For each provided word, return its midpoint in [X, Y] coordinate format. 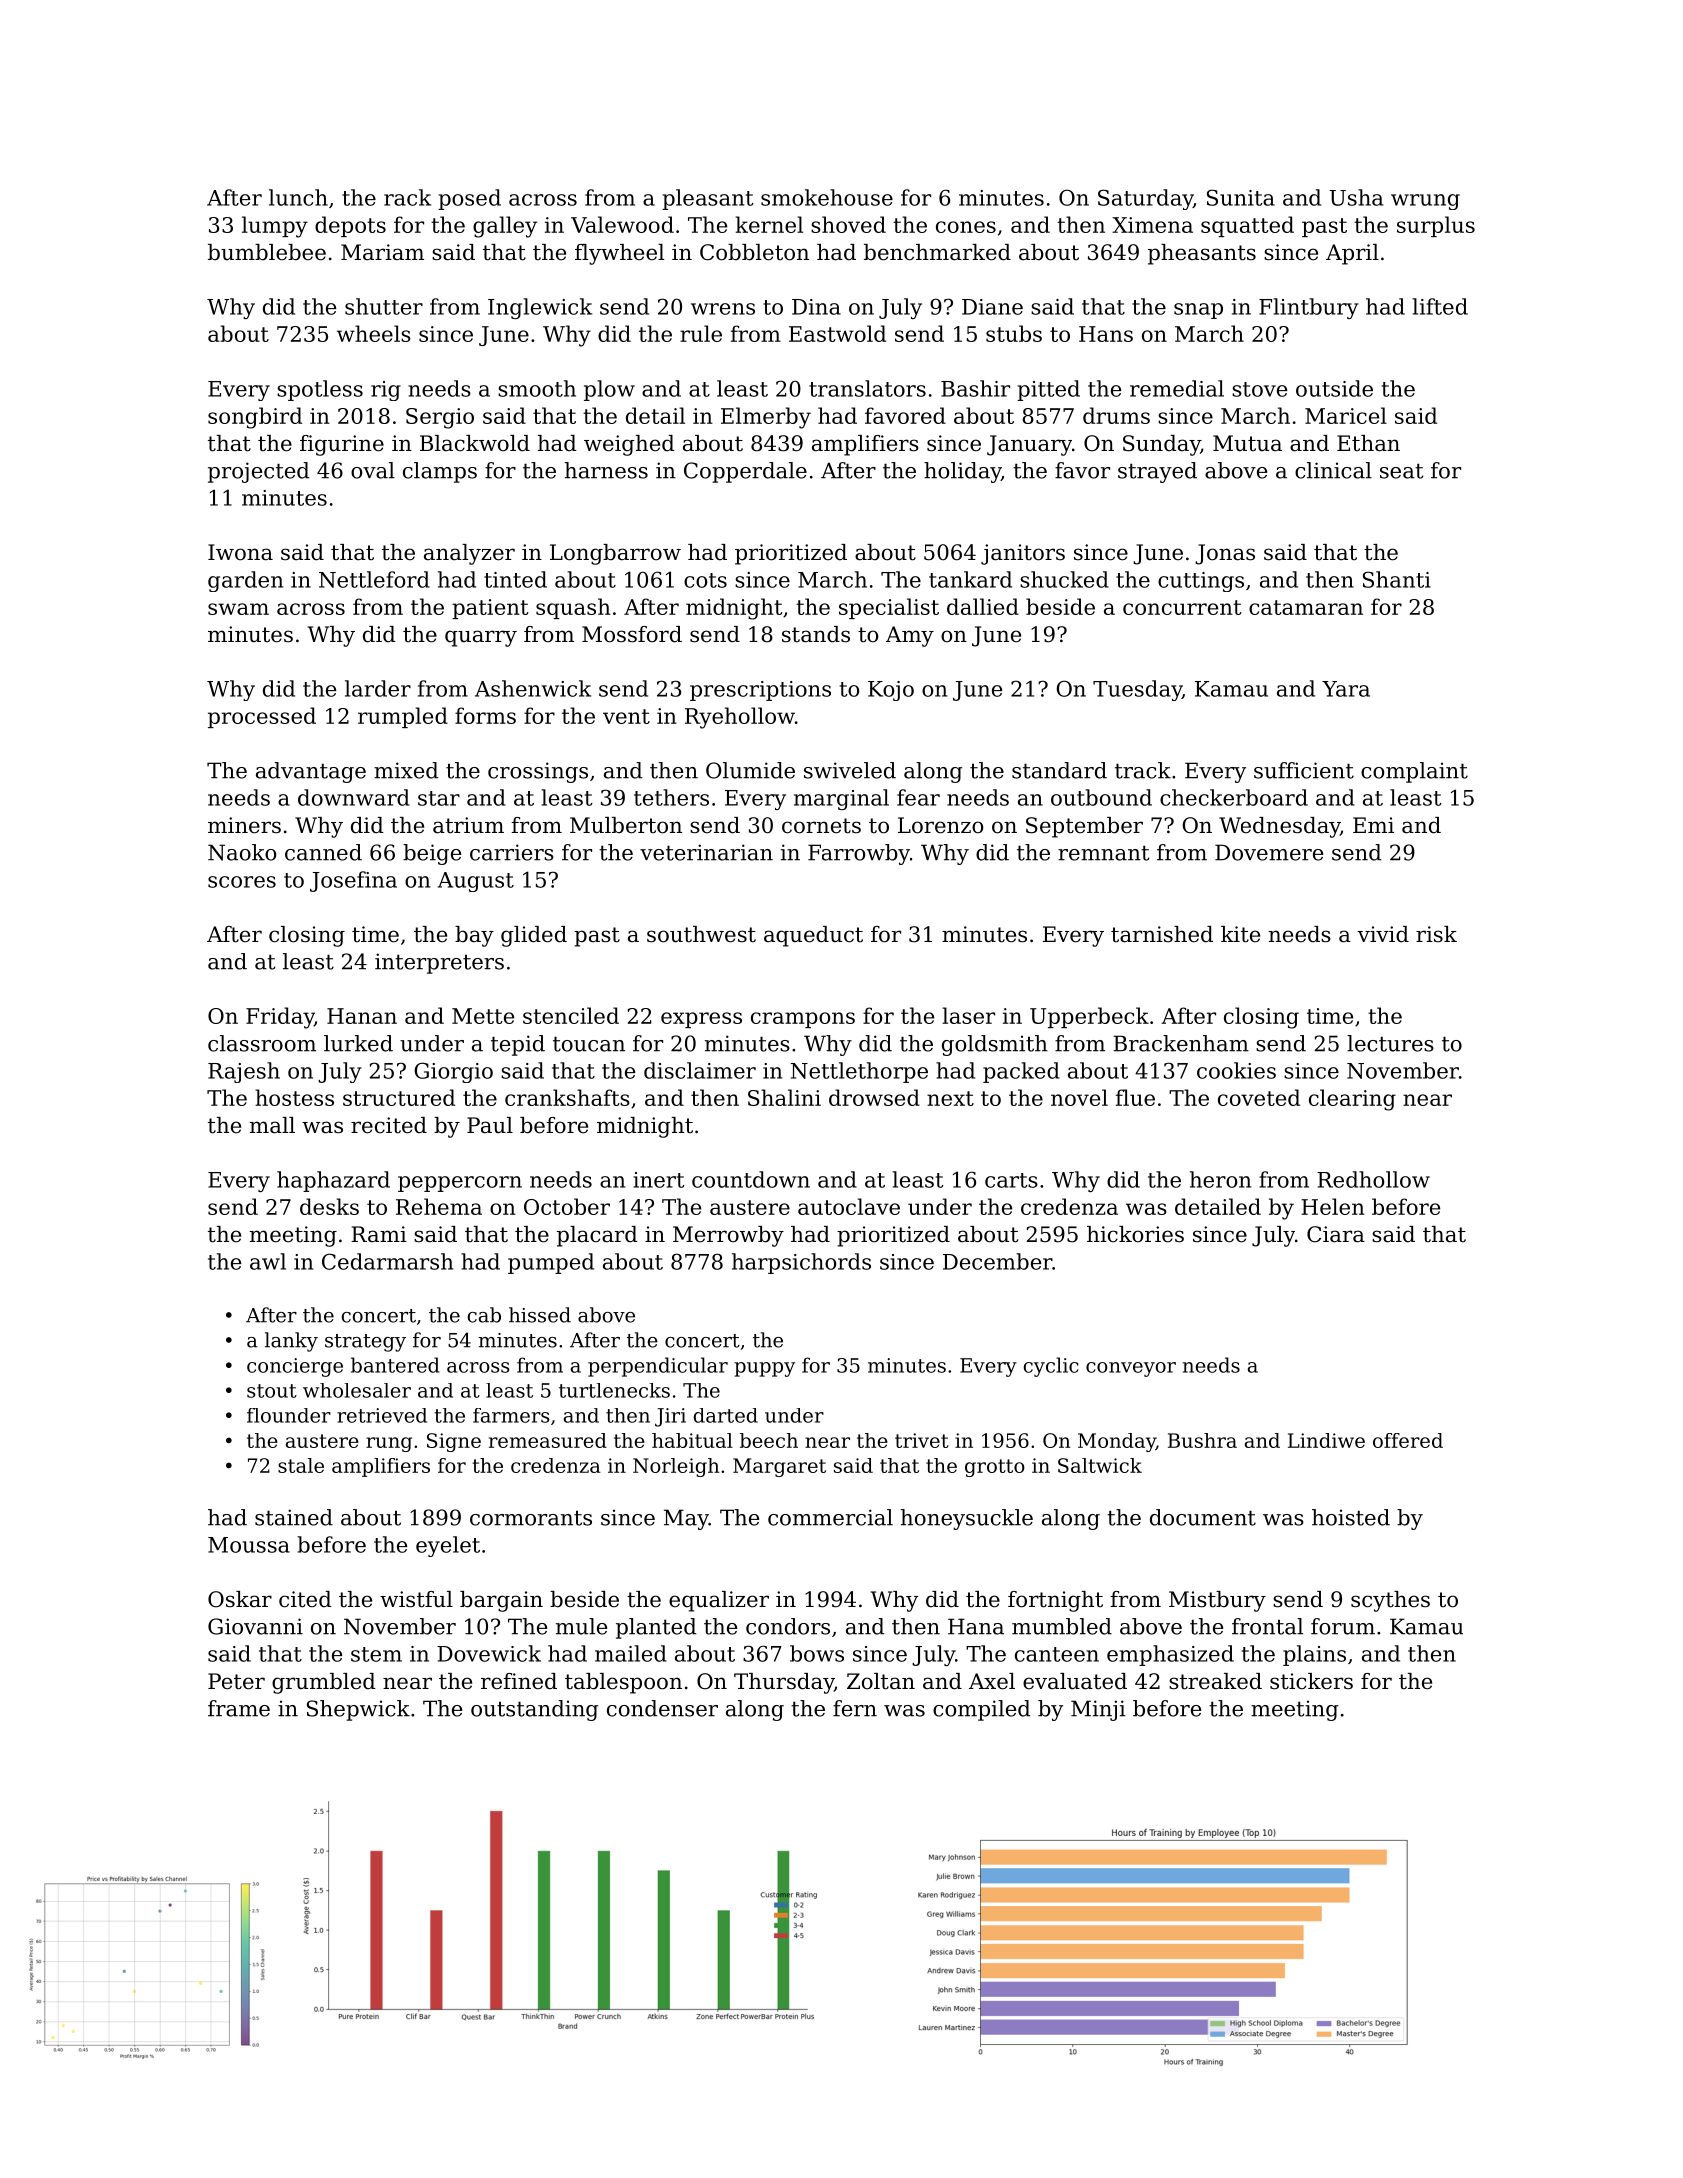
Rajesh [244, 1072]
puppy [764, 1369]
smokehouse [827, 197]
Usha [1356, 197]
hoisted [1351, 1517]
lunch [298, 197]
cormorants [531, 1518]
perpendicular [658, 1367]
